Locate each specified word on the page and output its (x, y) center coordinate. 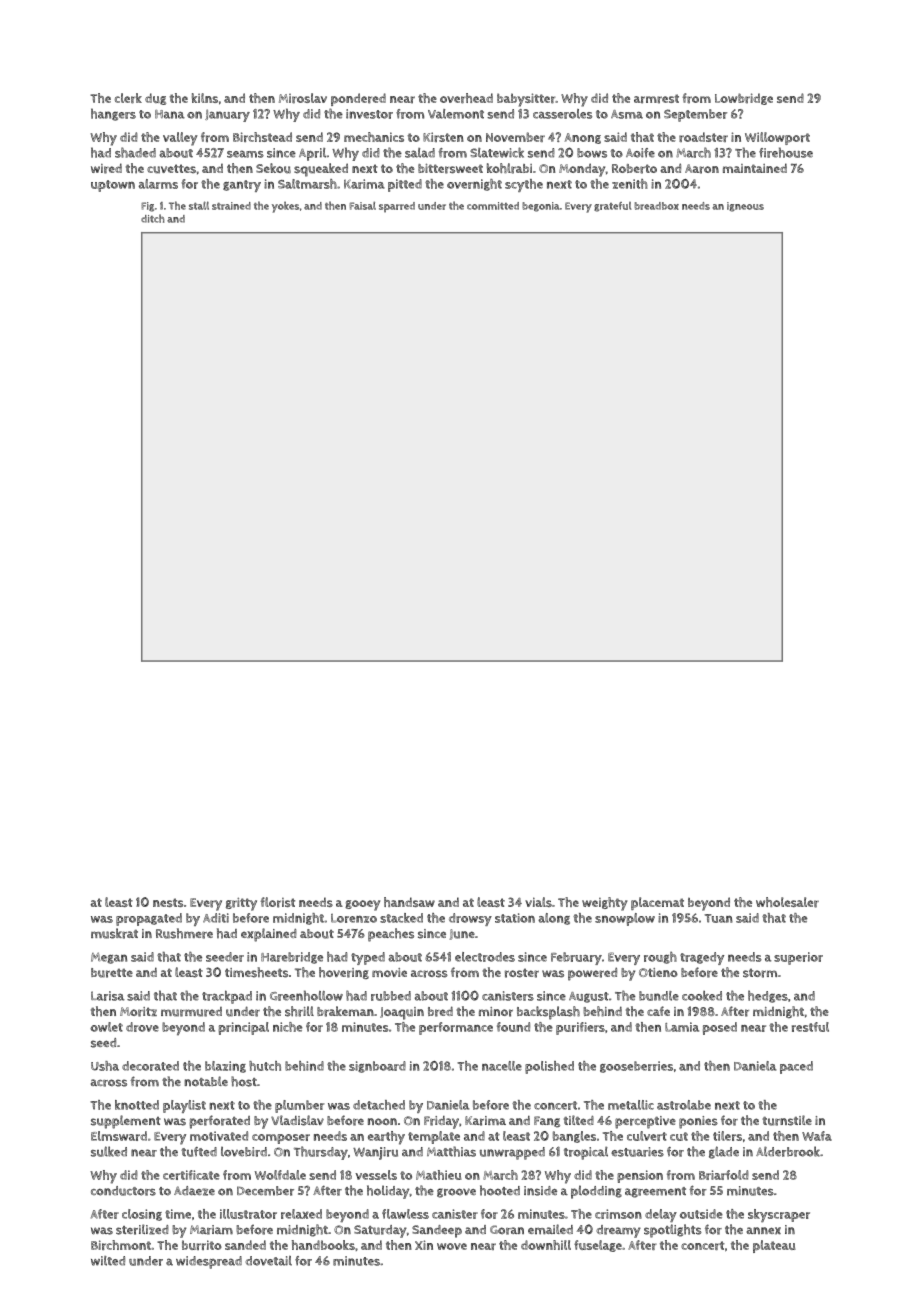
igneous (745, 207)
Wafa (817, 1136)
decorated (150, 1066)
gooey (362, 905)
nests (168, 902)
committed (493, 206)
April (312, 154)
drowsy (470, 919)
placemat (657, 903)
